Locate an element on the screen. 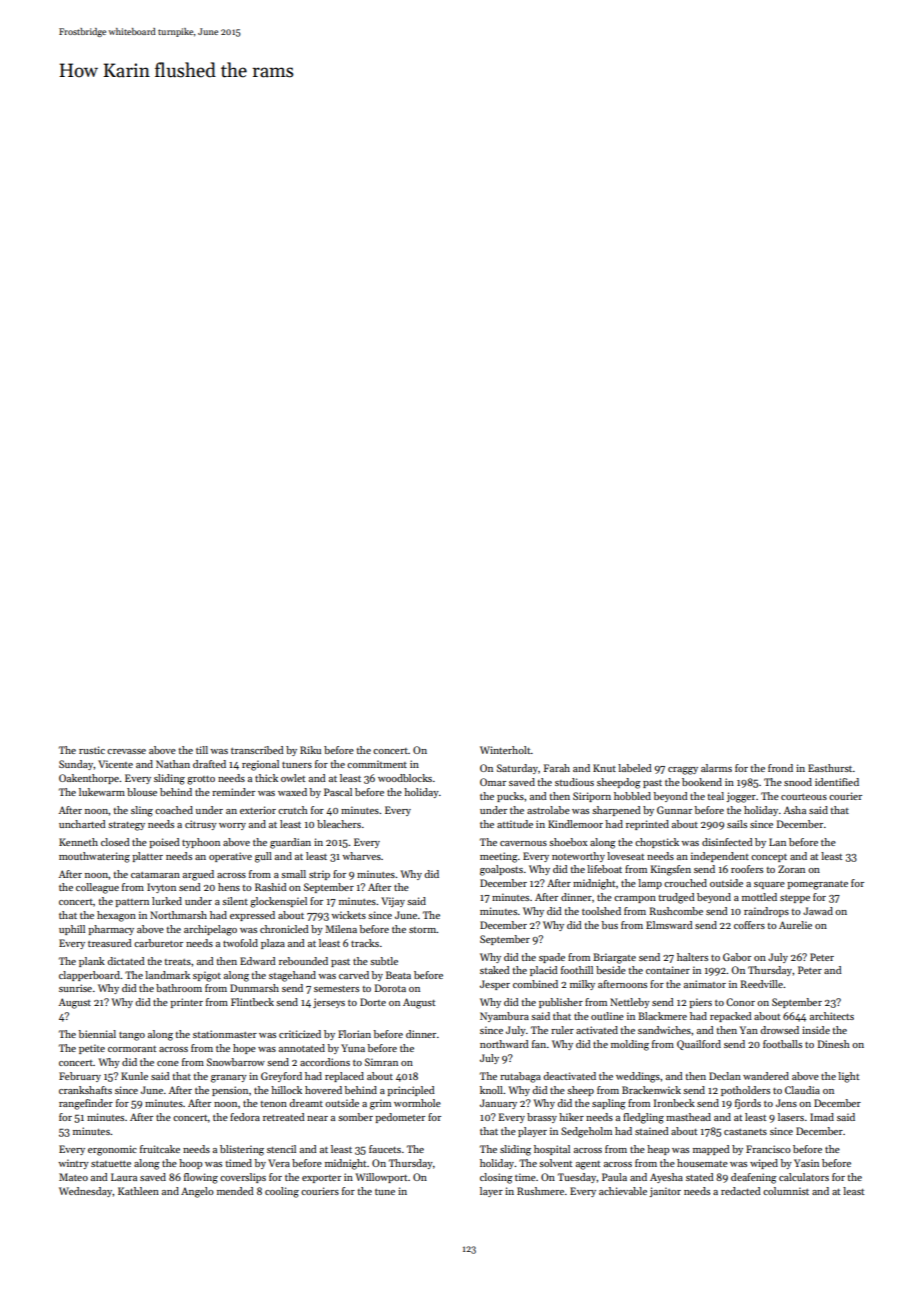 Image resolution: width=924 pixels, height=1308 pixels. storm is located at coordinates (423, 930).
